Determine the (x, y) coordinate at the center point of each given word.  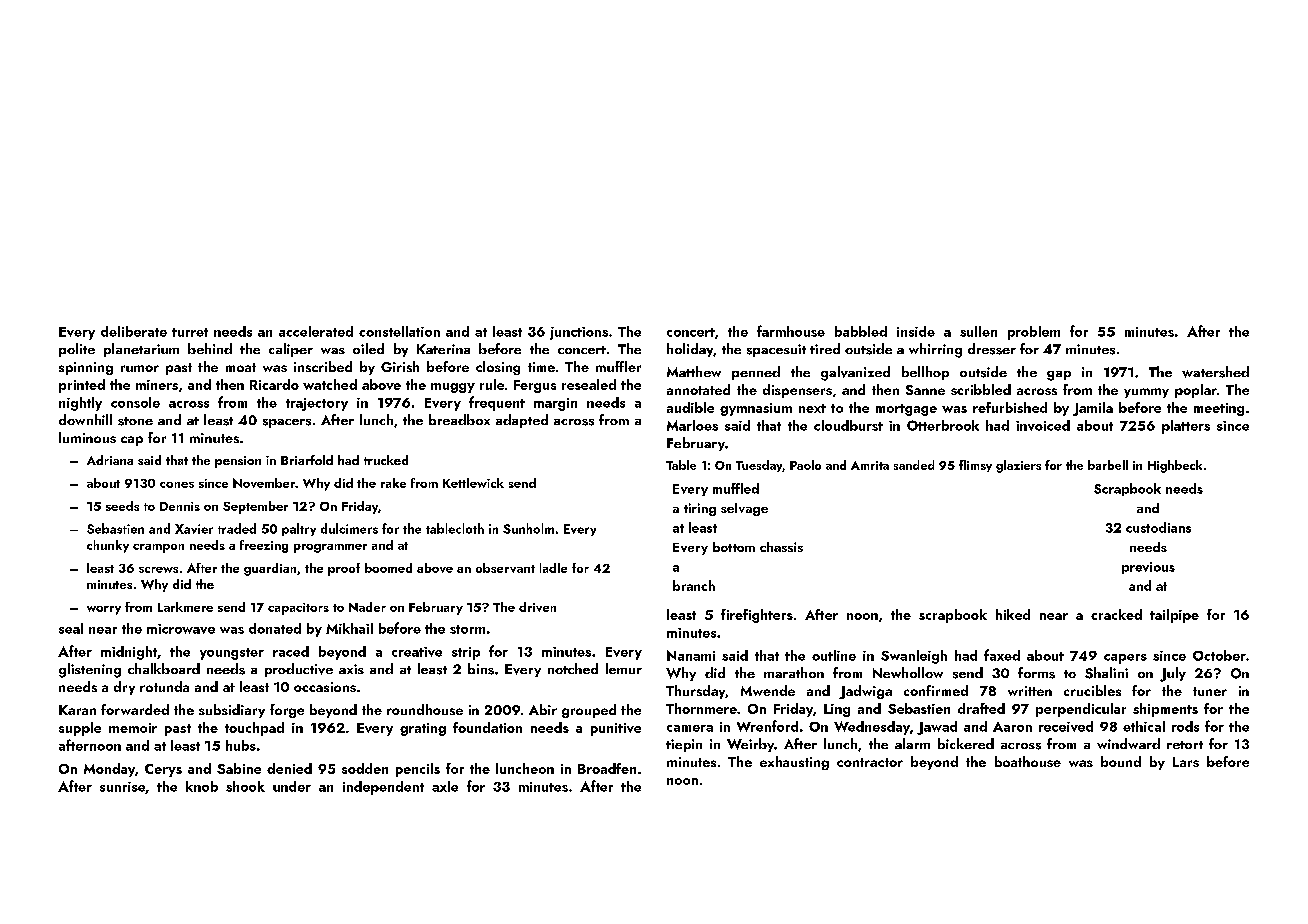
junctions (579, 333)
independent (383, 788)
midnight (129, 653)
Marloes (692, 425)
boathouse (1028, 761)
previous (1148, 568)
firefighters (757, 616)
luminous (87, 437)
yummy (1146, 393)
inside (916, 331)
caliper (291, 350)
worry (104, 610)
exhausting (794, 763)
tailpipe (1174, 616)
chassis (781, 547)
